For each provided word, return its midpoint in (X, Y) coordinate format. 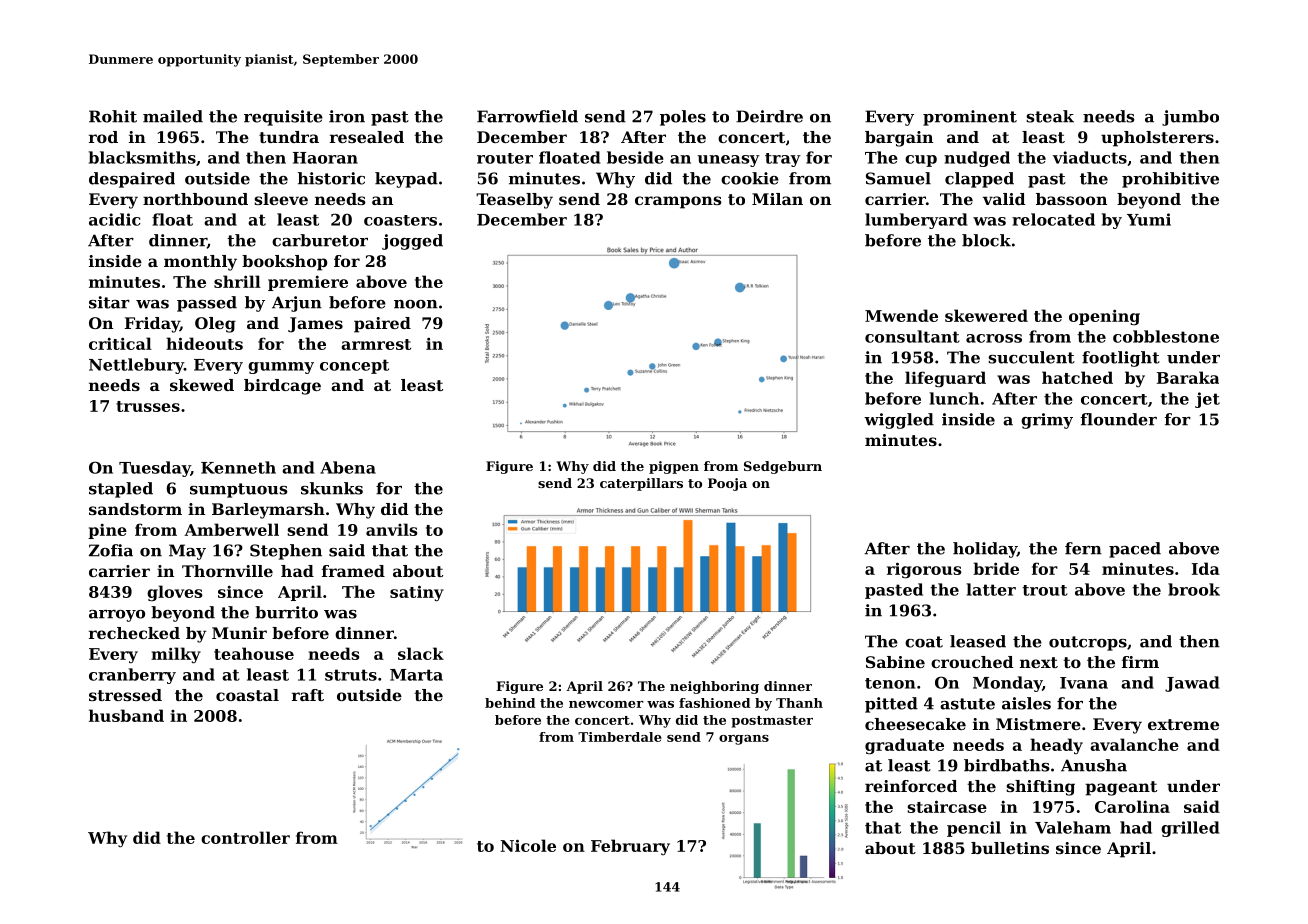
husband (126, 715)
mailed (173, 116)
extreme (1183, 724)
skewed (202, 385)
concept (354, 366)
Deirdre (769, 116)
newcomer (606, 704)
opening (1104, 317)
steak (1050, 116)
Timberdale (620, 737)
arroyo (117, 616)
